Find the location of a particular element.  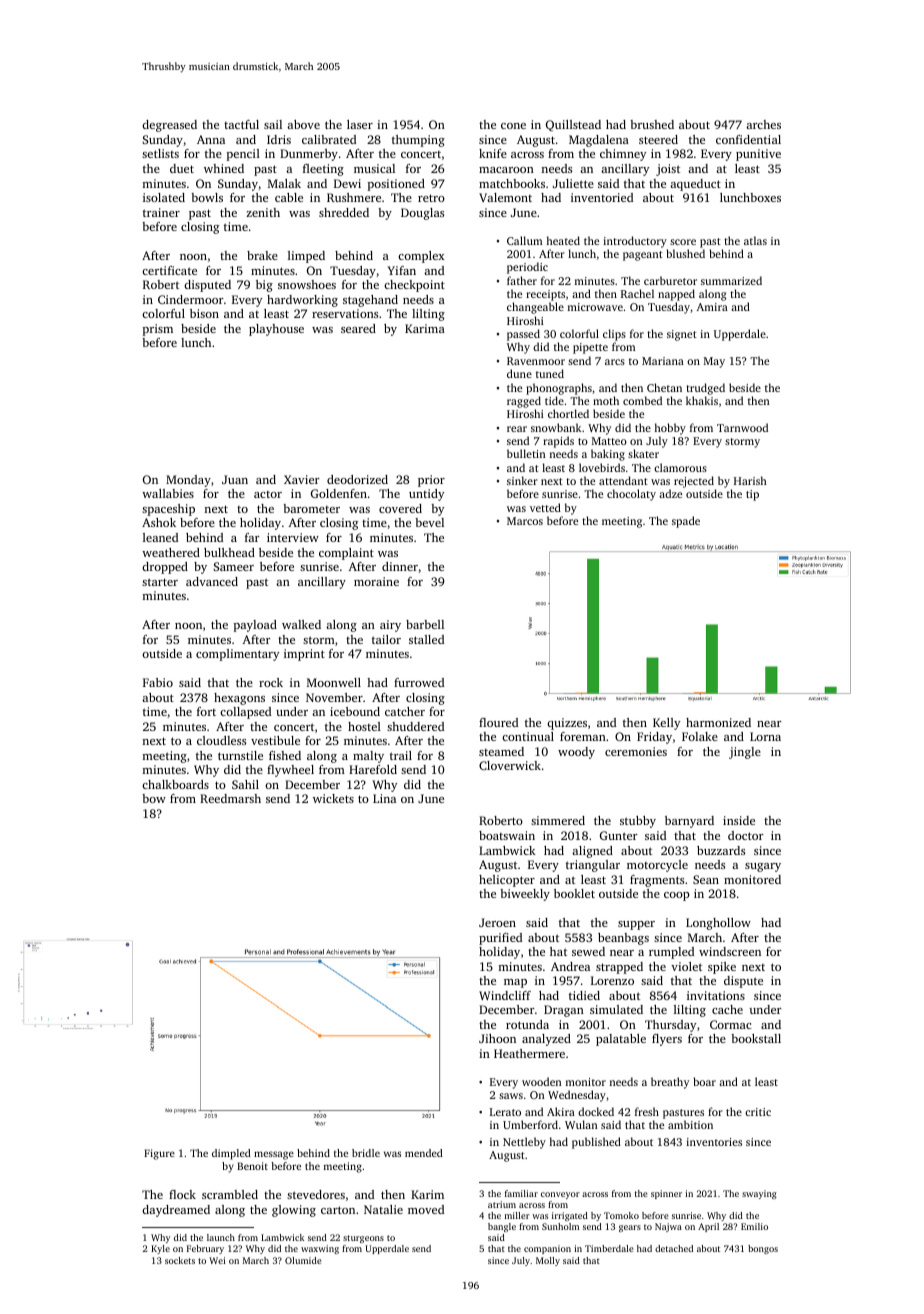

rear is located at coordinates (517, 429).
